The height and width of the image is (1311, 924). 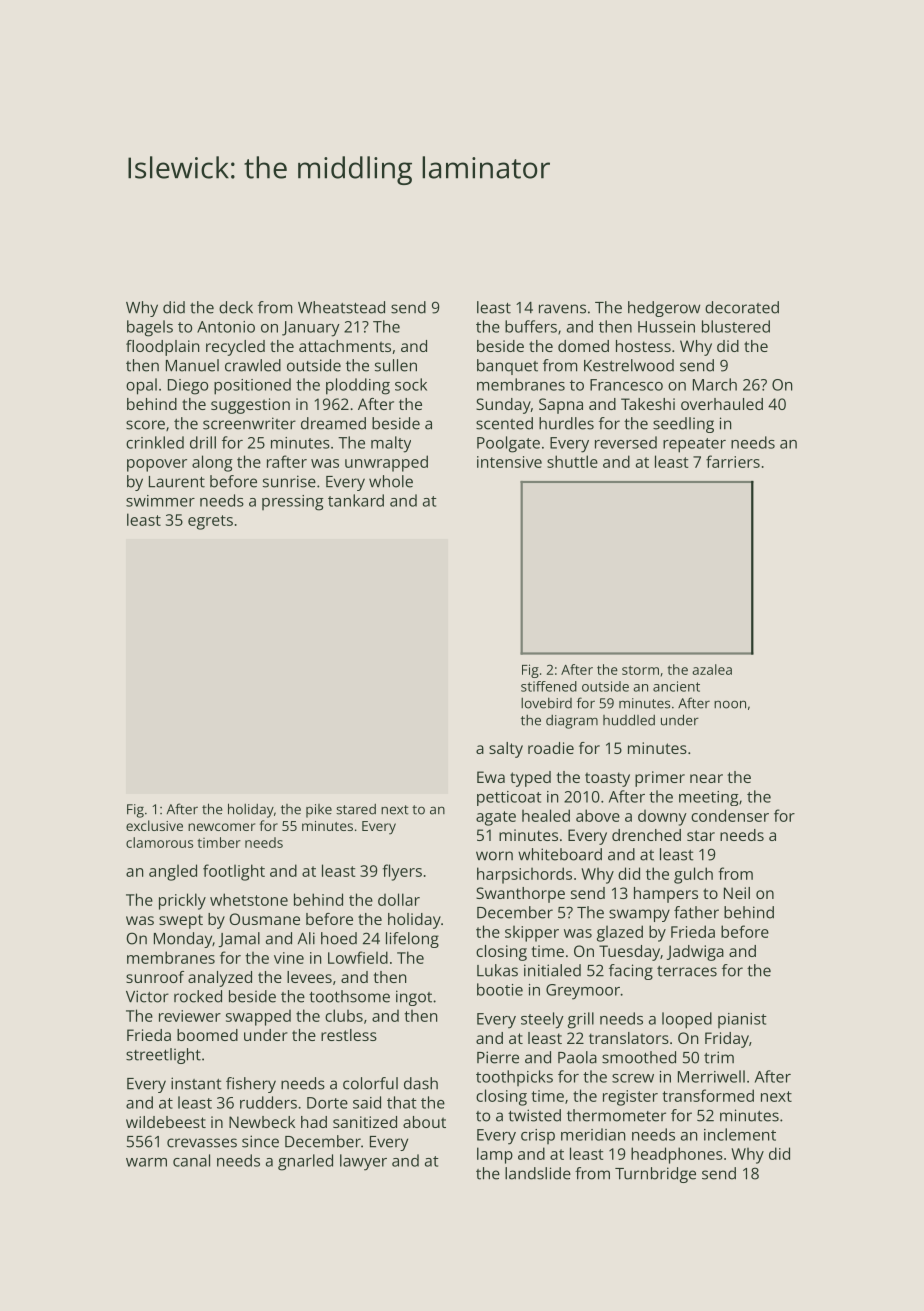 I want to click on instant, so click(x=196, y=1083).
